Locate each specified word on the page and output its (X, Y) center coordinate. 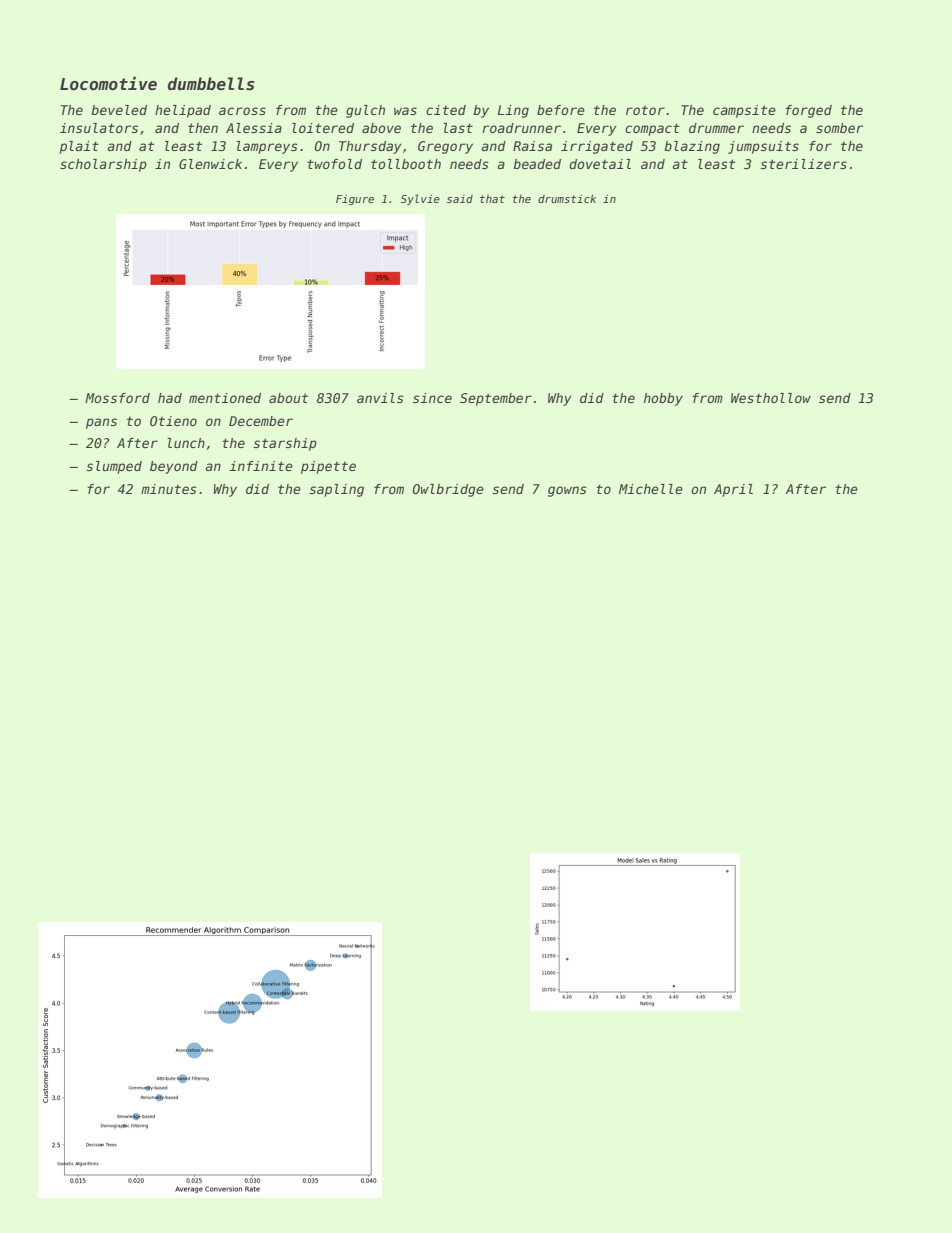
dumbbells (211, 84)
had (170, 398)
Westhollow (771, 398)
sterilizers (804, 164)
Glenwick (210, 164)
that (492, 199)
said (460, 199)
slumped (114, 467)
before (561, 110)
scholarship (103, 165)
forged (809, 111)
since (432, 398)
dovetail (600, 164)
